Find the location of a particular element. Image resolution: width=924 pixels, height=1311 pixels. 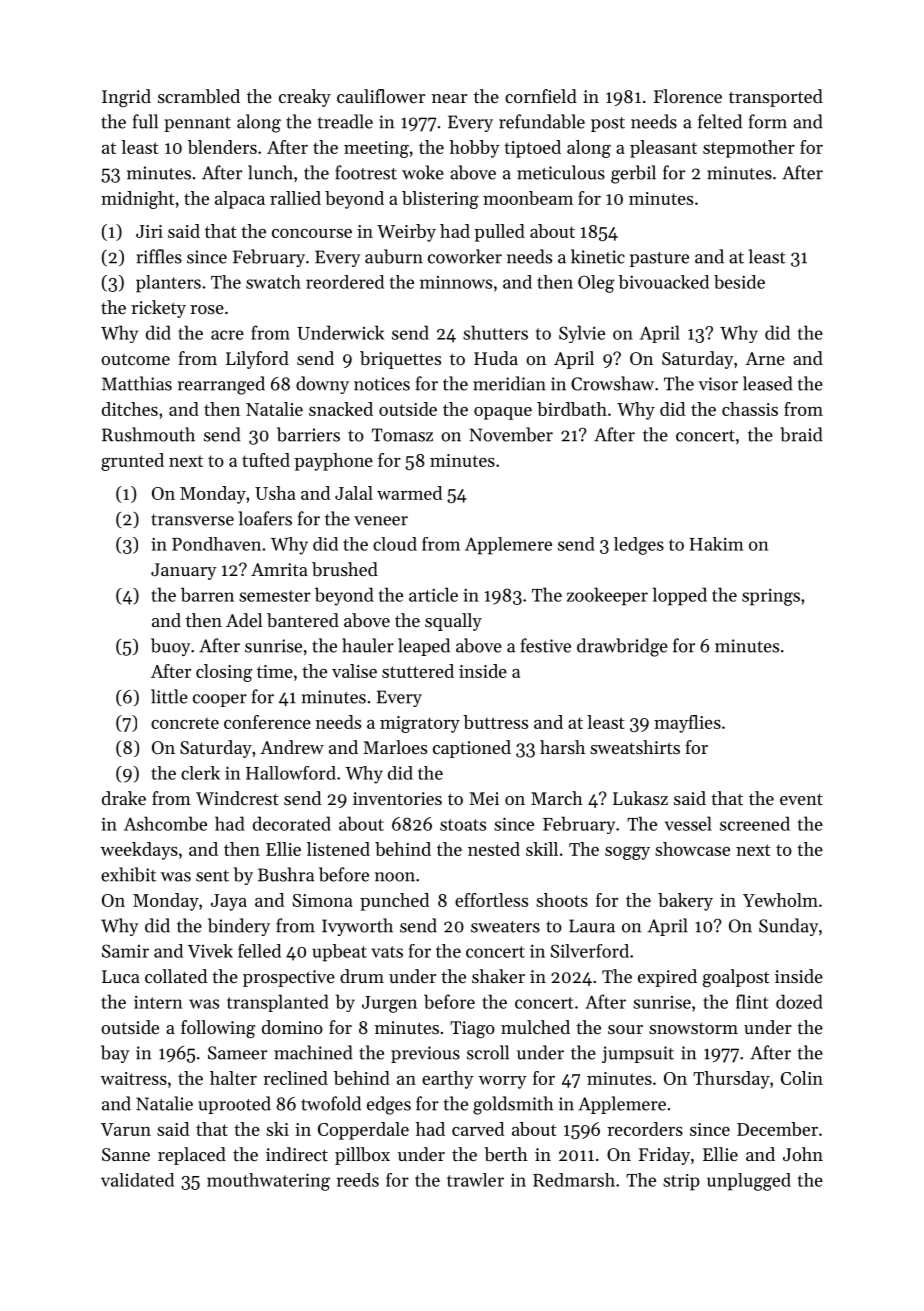

November is located at coordinates (511, 434).
